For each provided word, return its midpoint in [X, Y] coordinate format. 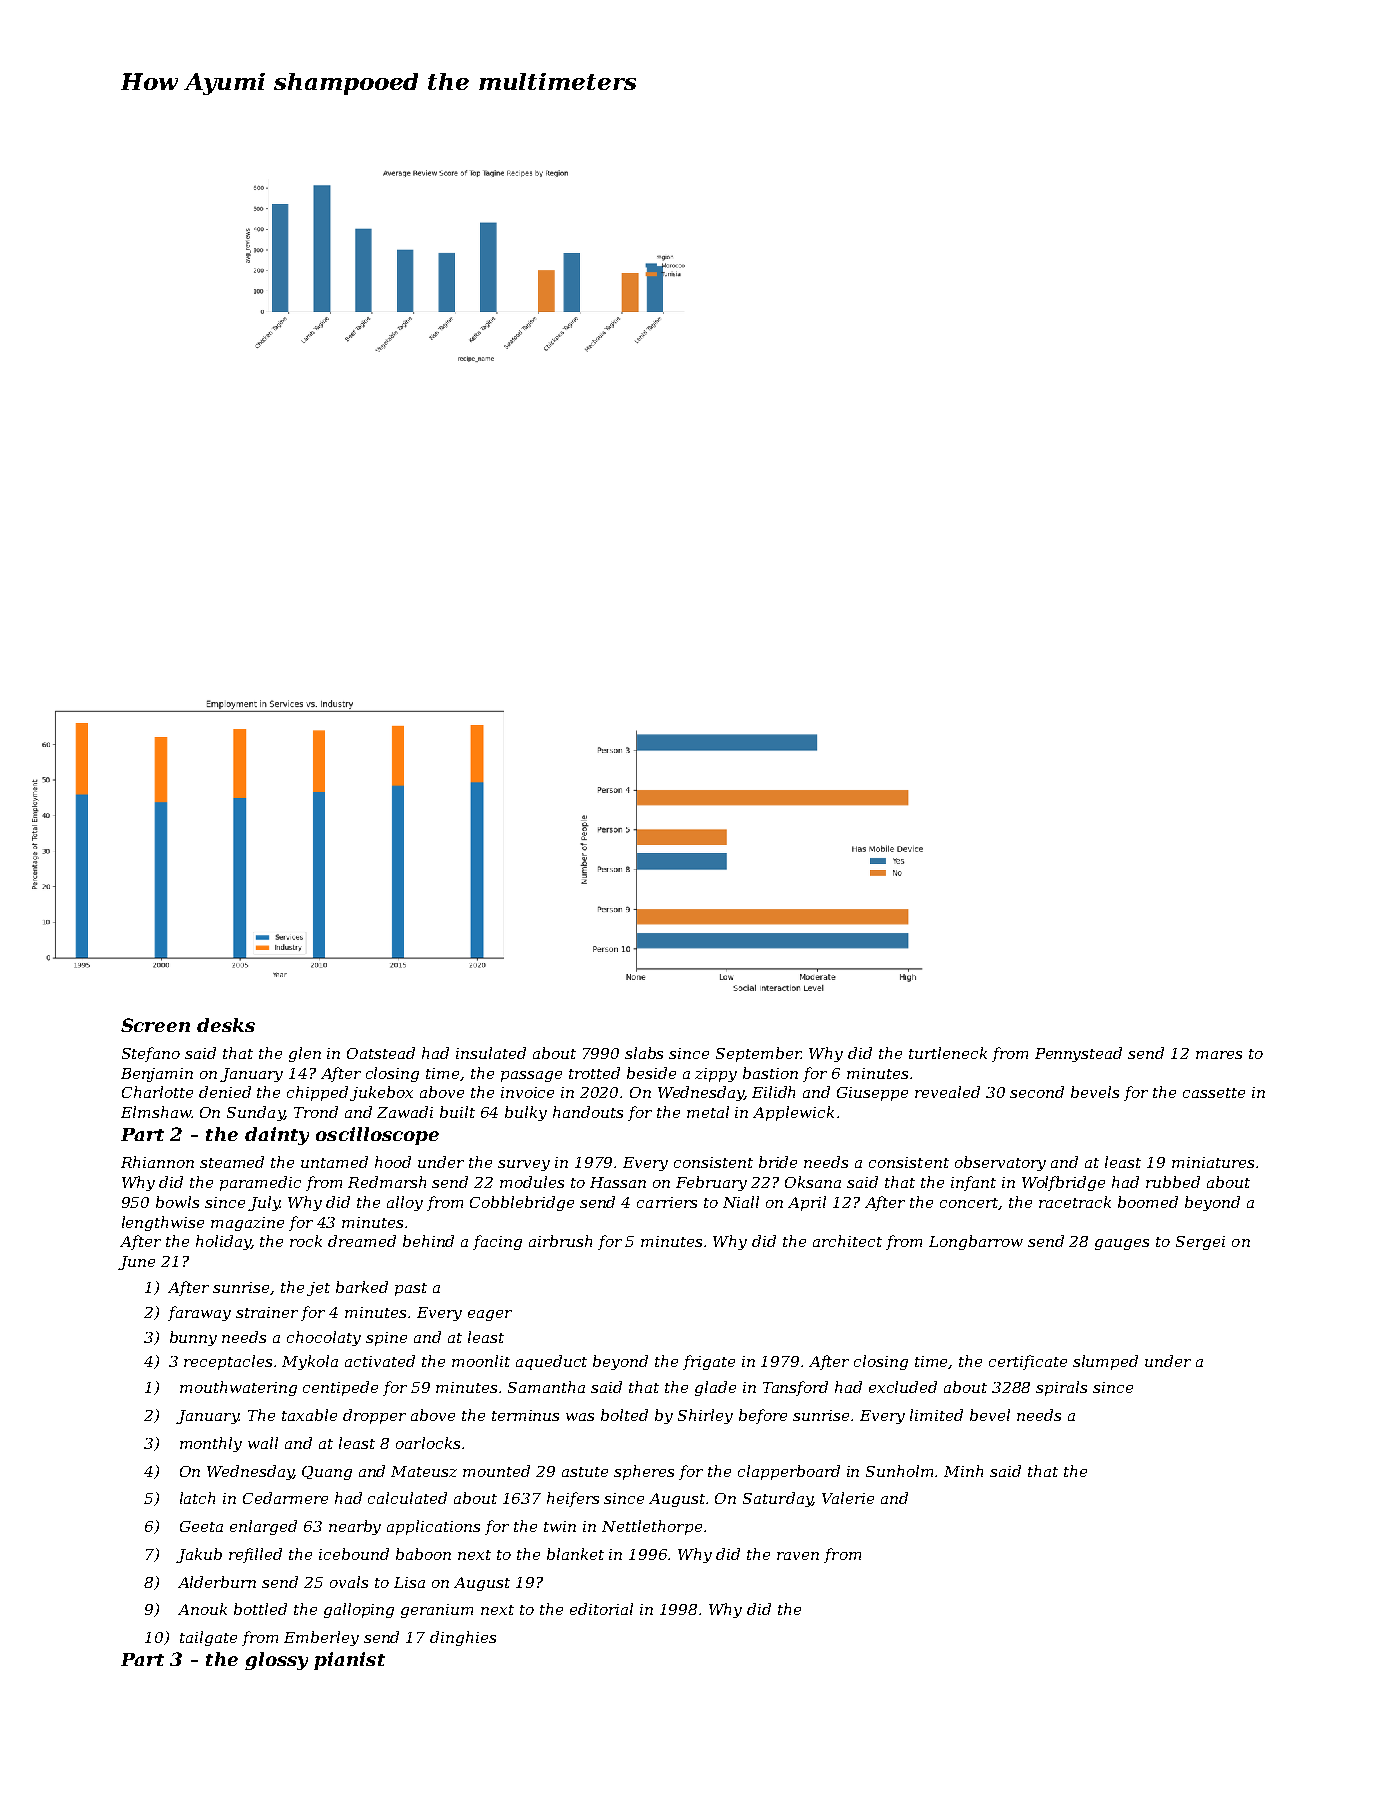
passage [531, 1076]
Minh [963, 1471]
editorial [601, 1609]
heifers [573, 1499]
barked [362, 1287]
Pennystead [1078, 1054]
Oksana [813, 1182]
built [457, 1112]
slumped [1105, 1362]
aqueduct [551, 1362]
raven [798, 1556]
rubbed [1173, 1182]
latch [197, 1498]
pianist [349, 1661]
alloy [405, 1203]
